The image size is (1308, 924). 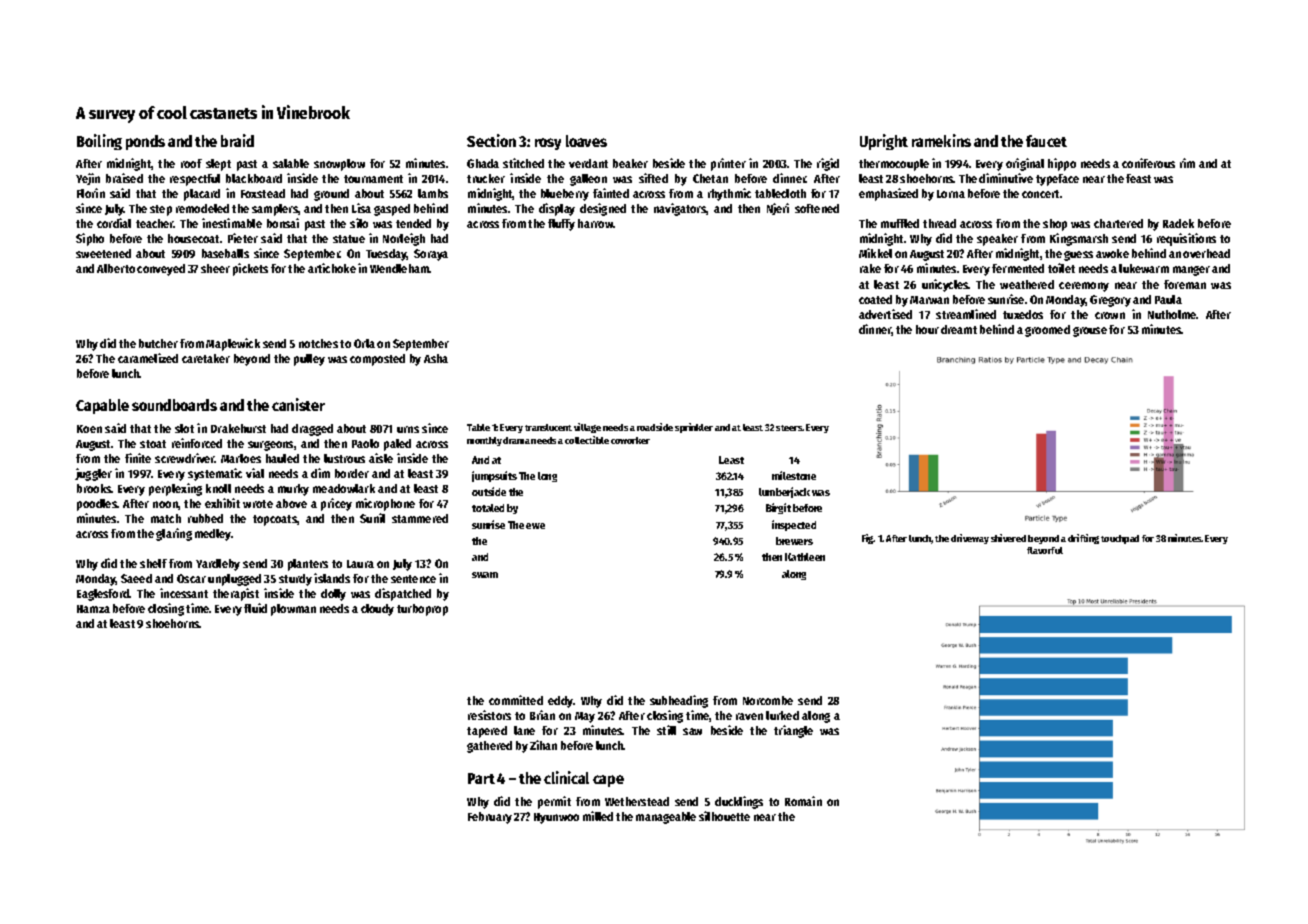 What do you see at coordinates (1172, 314) in the screenshot?
I see `Nutholme` at bounding box center [1172, 314].
